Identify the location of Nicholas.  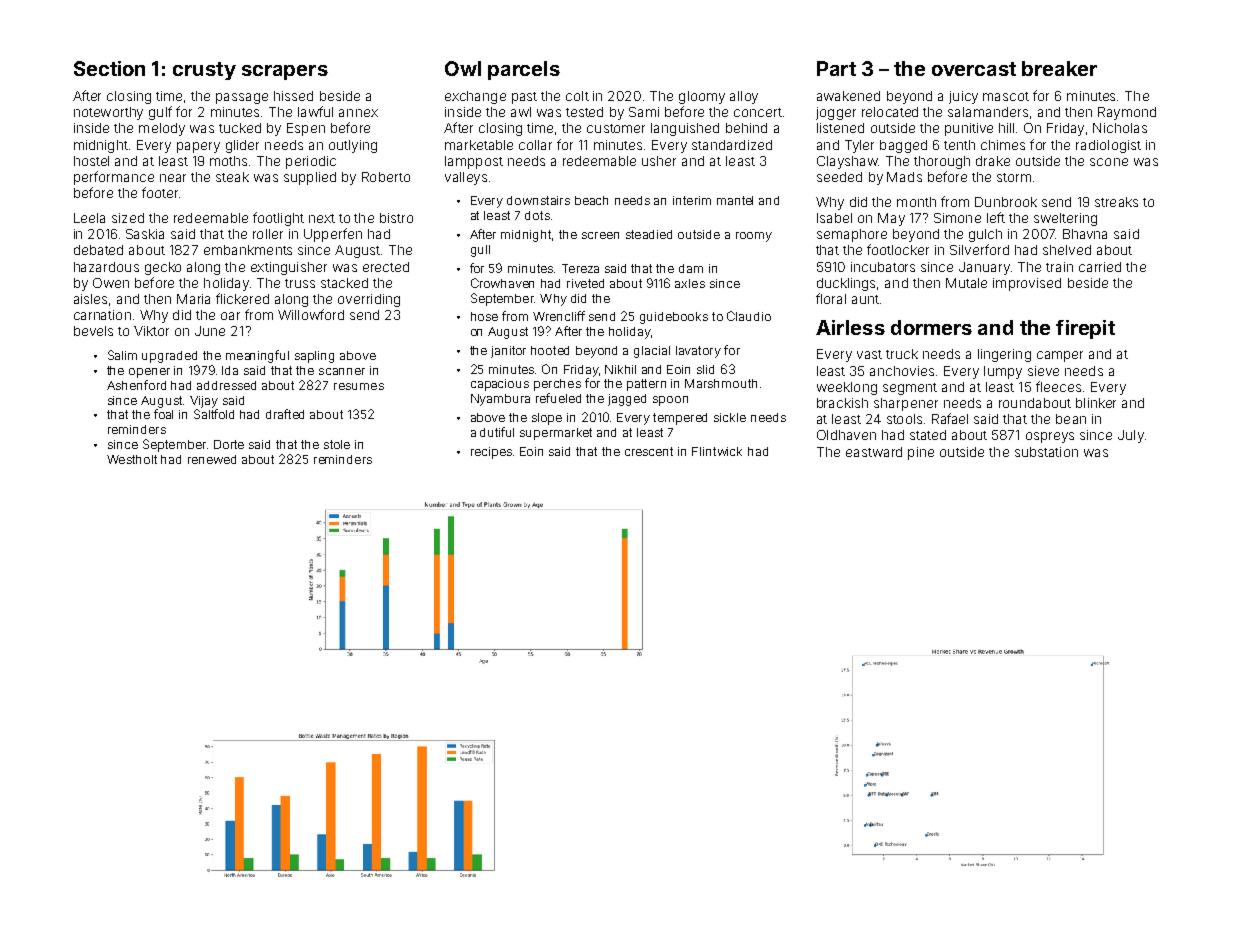
(1120, 128).
